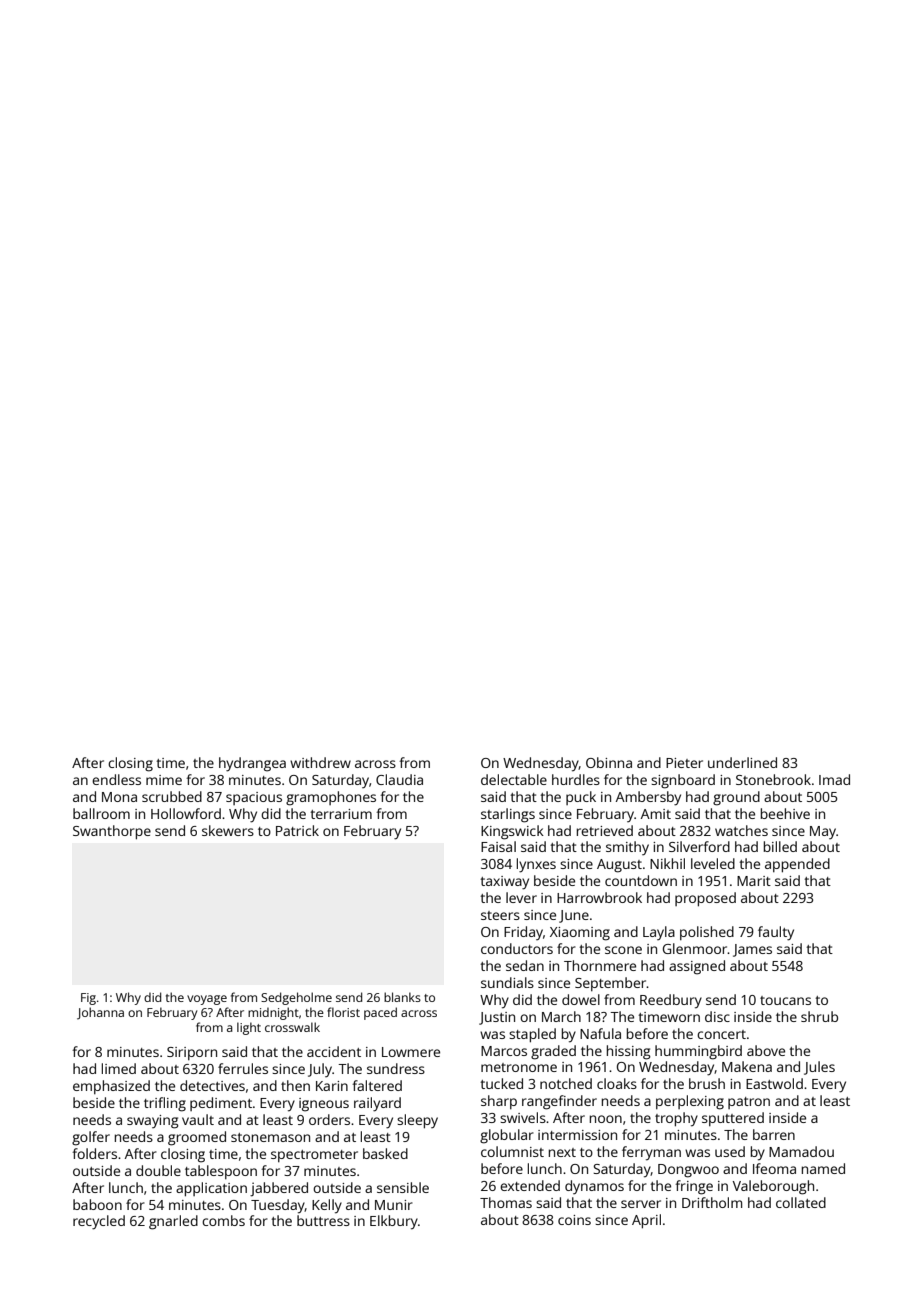 Image resolution: width=924 pixels, height=1308 pixels. I want to click on gnarled, so click(173, 1222).
